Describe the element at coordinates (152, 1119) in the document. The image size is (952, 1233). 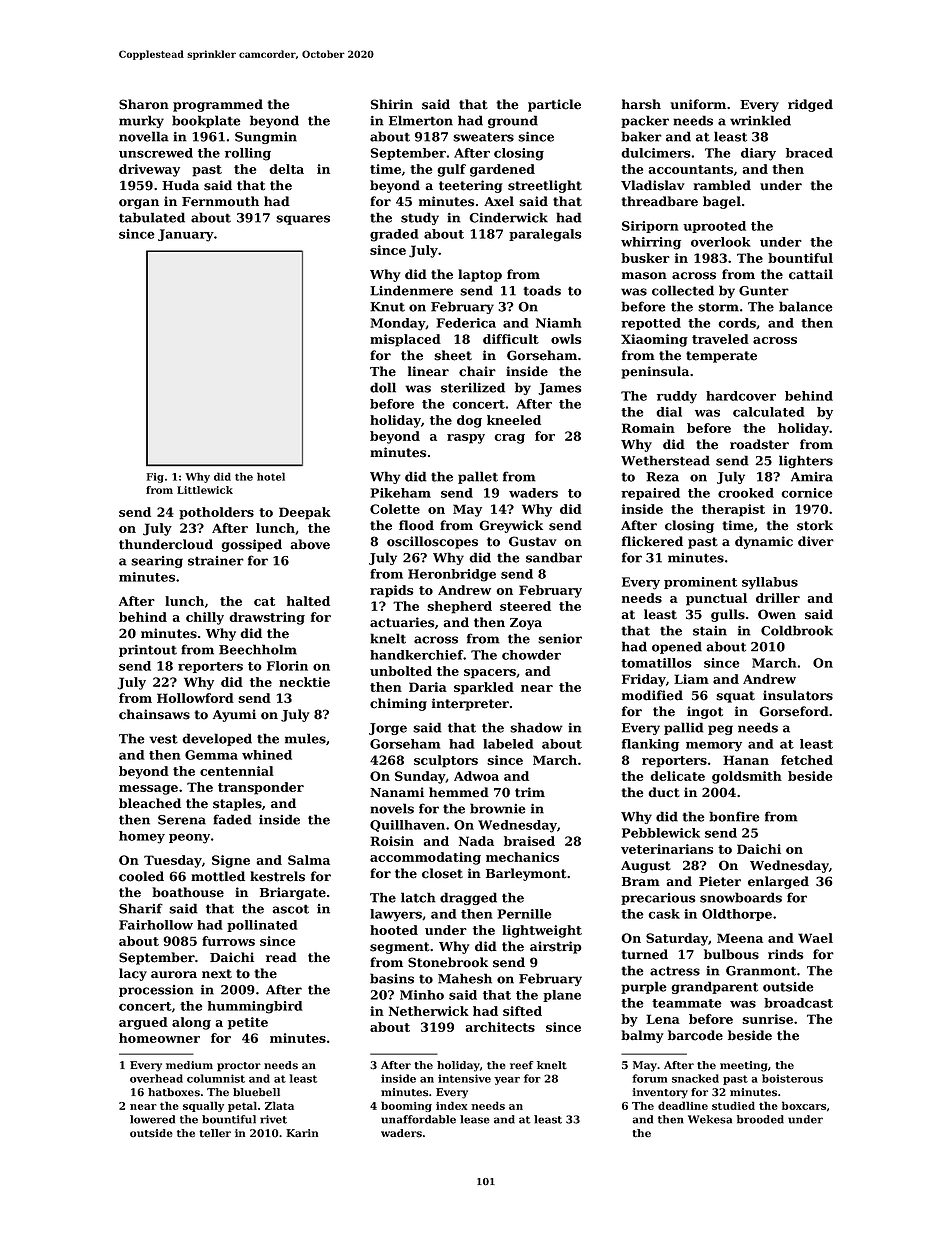
I see `lowered` at that location.
